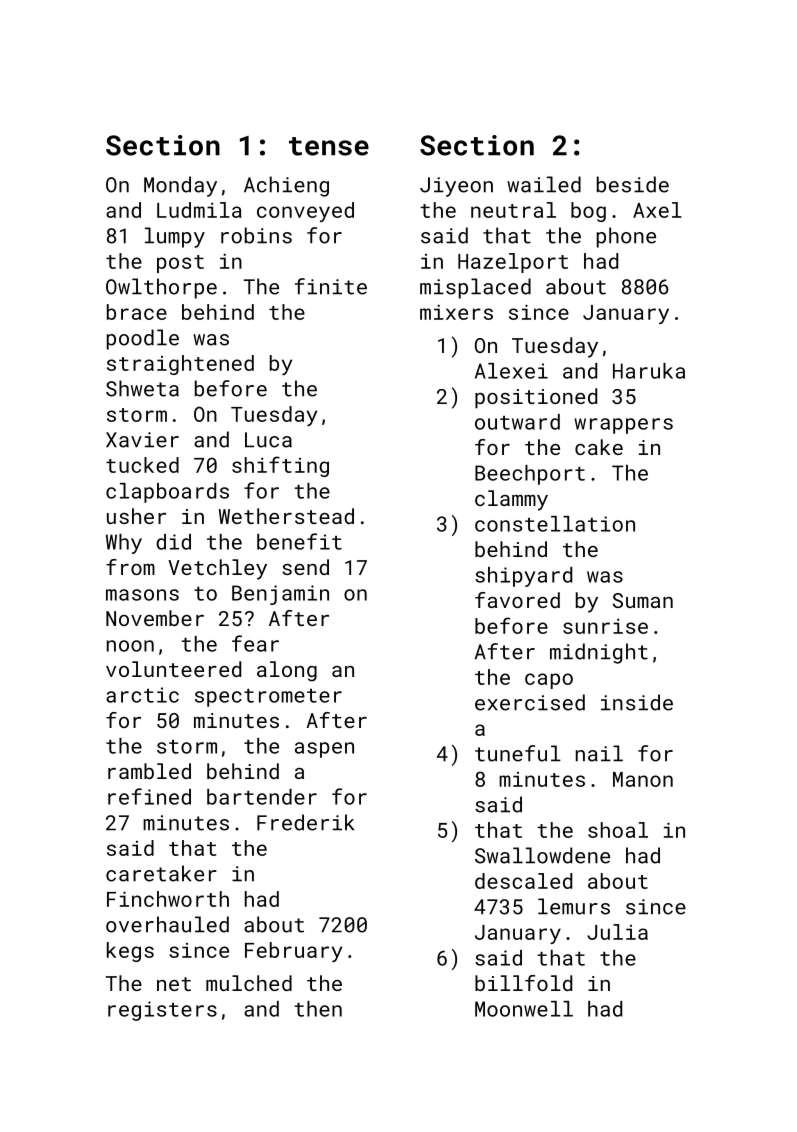 This page has height=1132, width=797. What do you see at coordinates (633, 184) in the page?
I see `beside` at bounding box center [633, 184].
